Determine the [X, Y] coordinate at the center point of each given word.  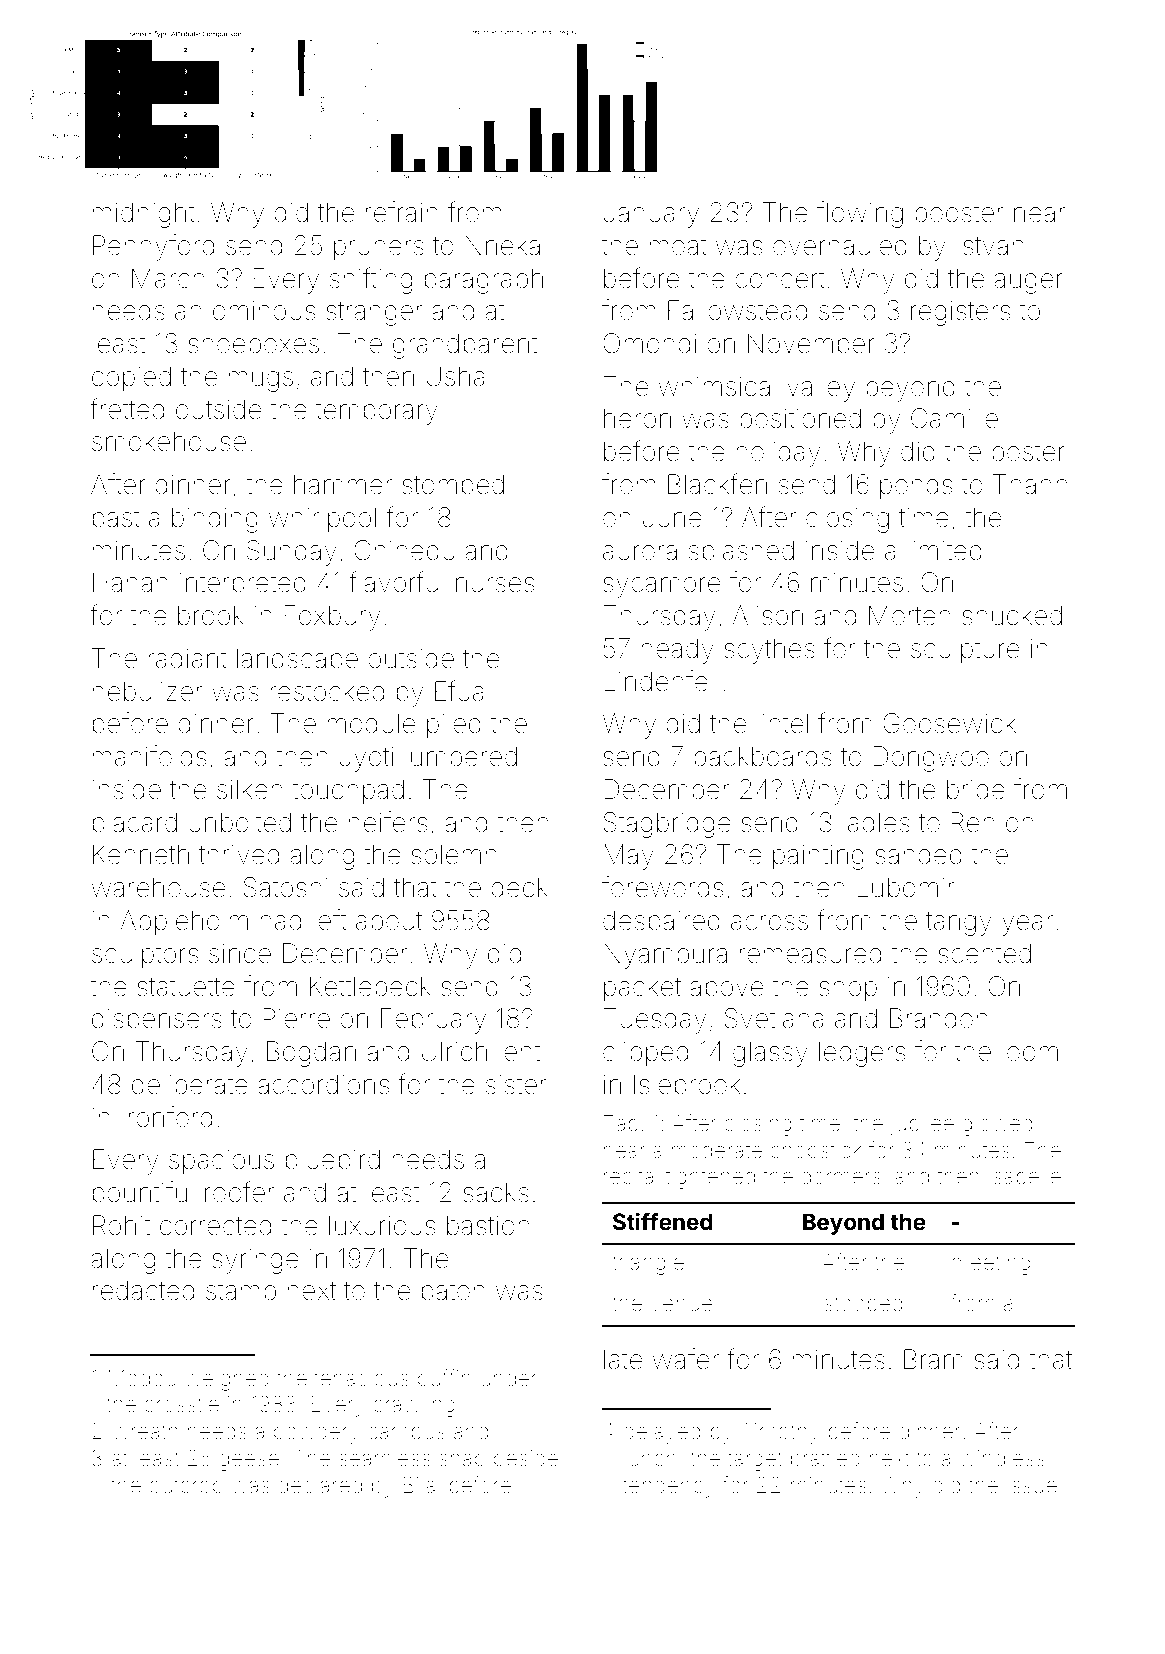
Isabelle [1025, 1176]
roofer [240, 1192]
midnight [144, 215]
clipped [645, 1054]
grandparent [465, 346]
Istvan [990, 246]
